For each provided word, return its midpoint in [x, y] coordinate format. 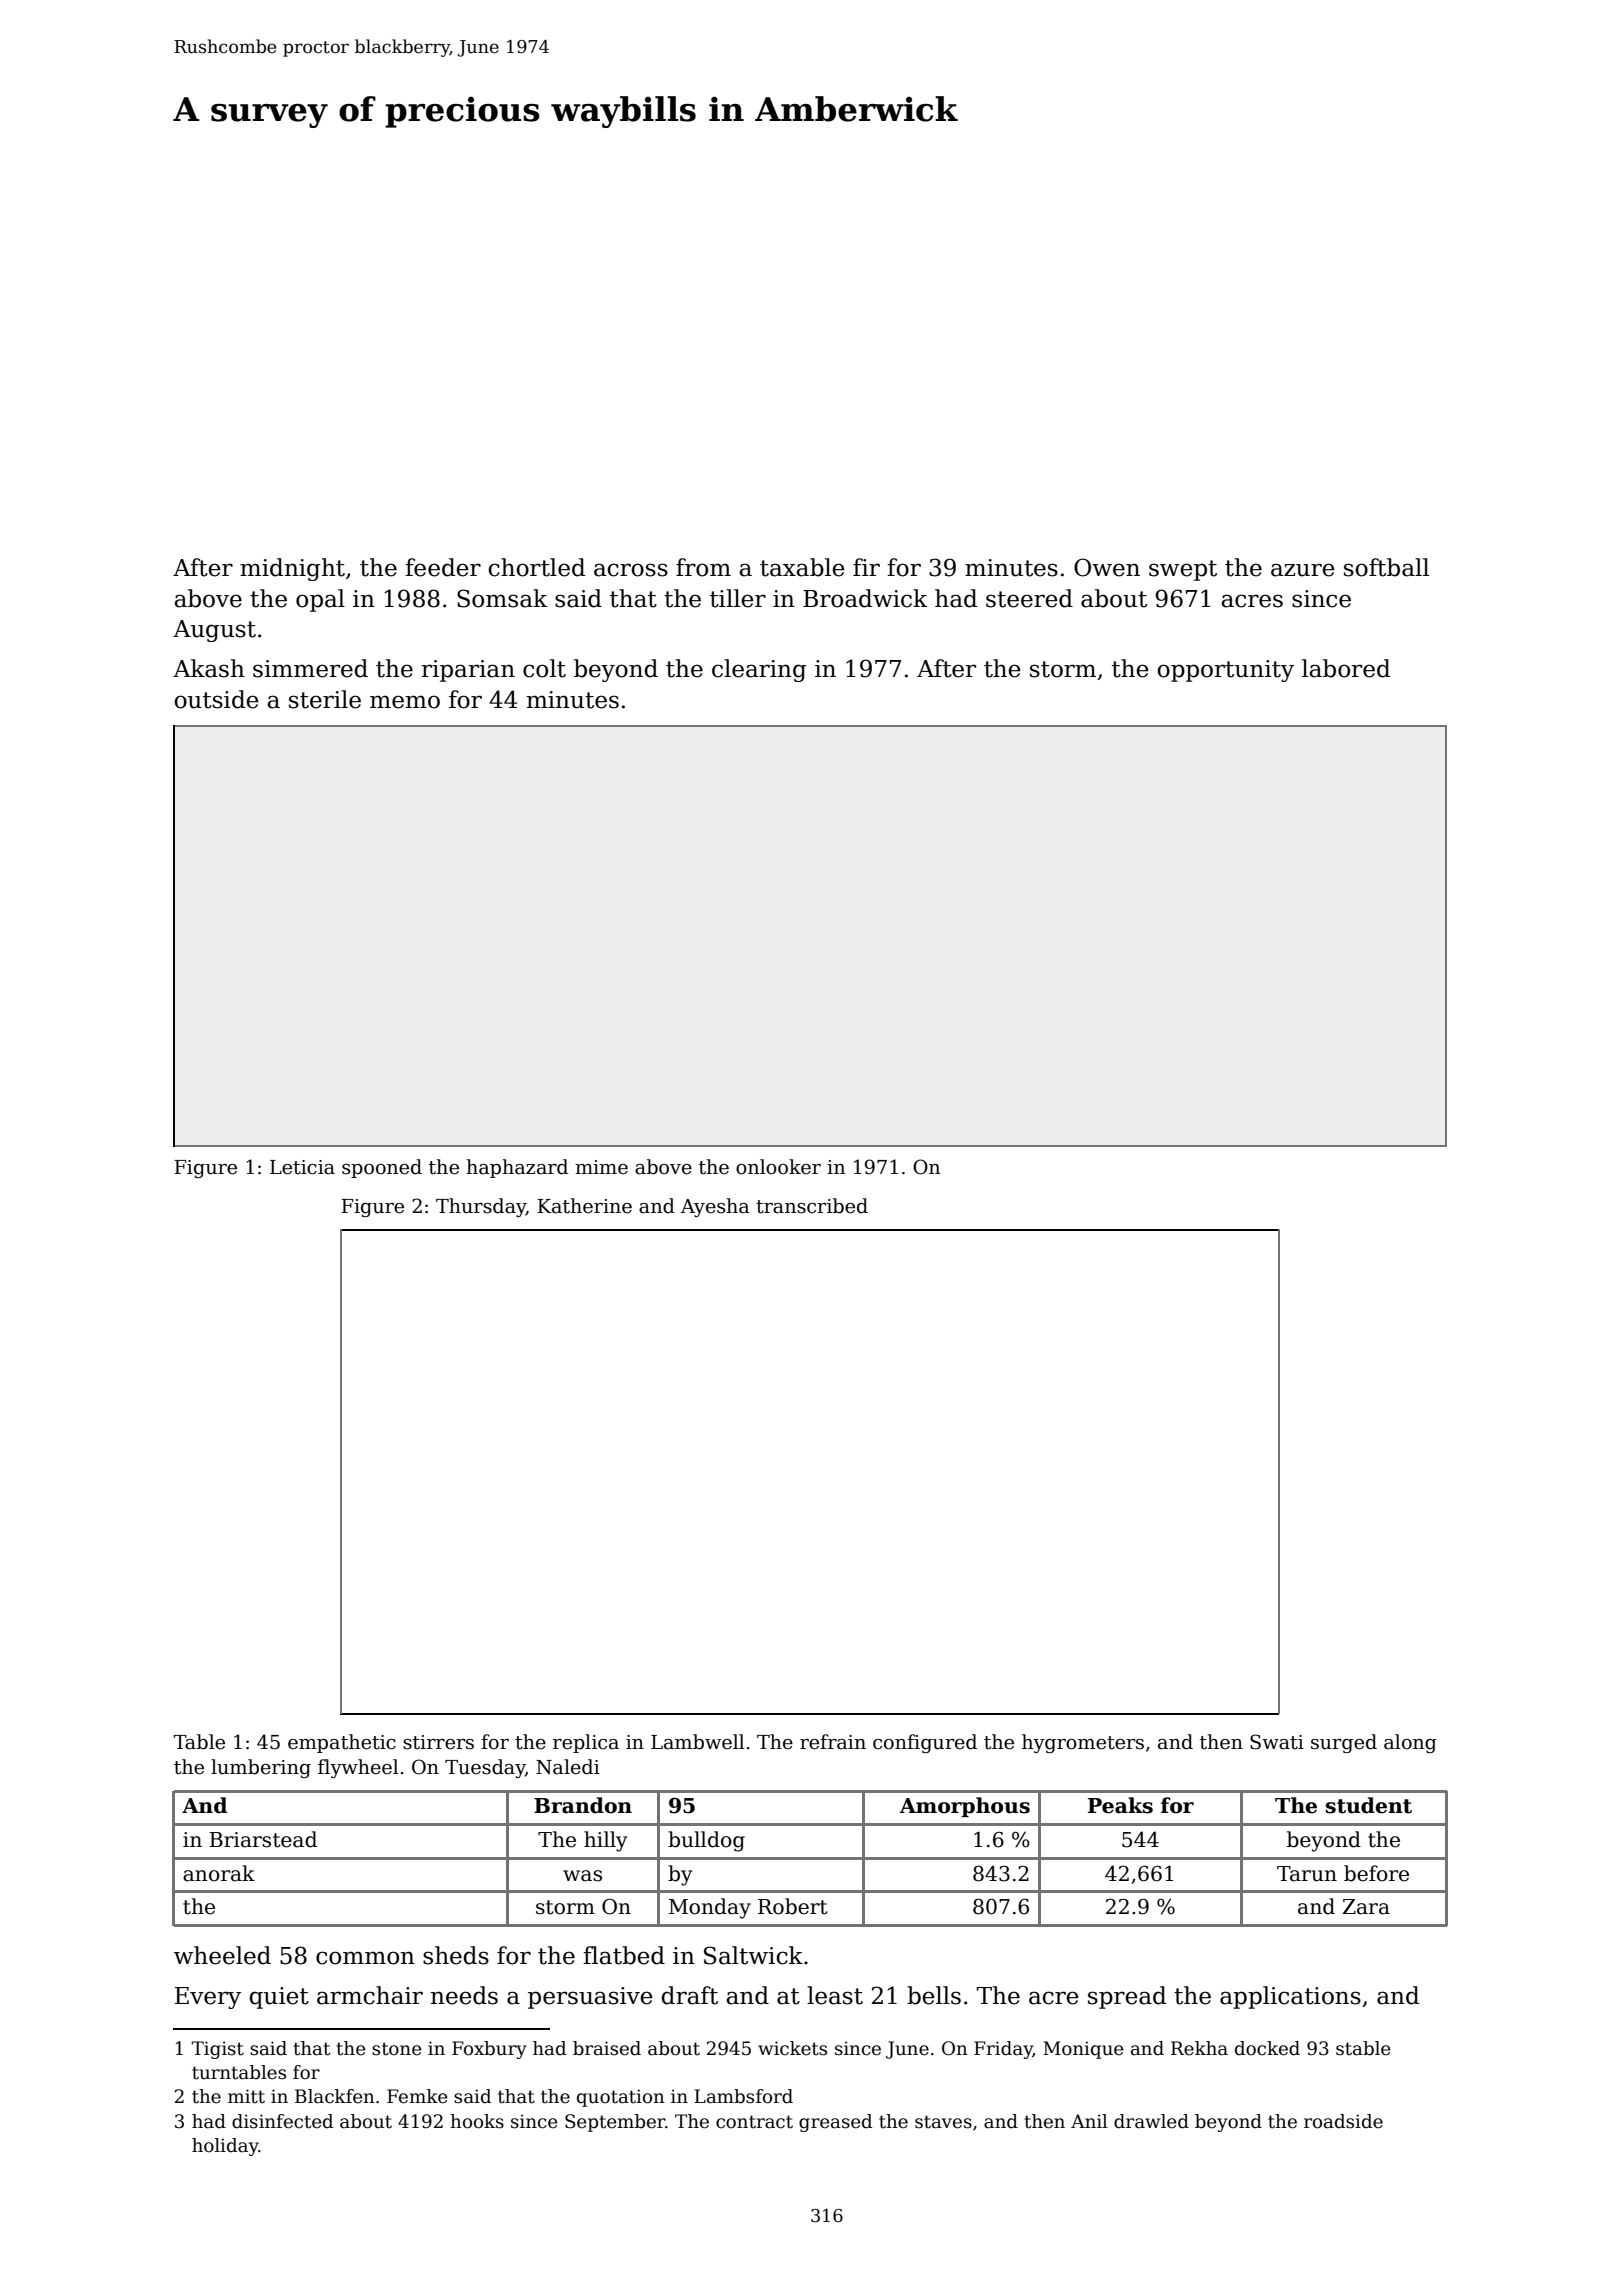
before [1376, 1873]
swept [1183, 570]
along [1410, 1743]
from [703, 567]
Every [208, 1998]
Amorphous [964, 1807]
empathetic [342, 1743]
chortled [536, 567]
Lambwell [698, 1742]
